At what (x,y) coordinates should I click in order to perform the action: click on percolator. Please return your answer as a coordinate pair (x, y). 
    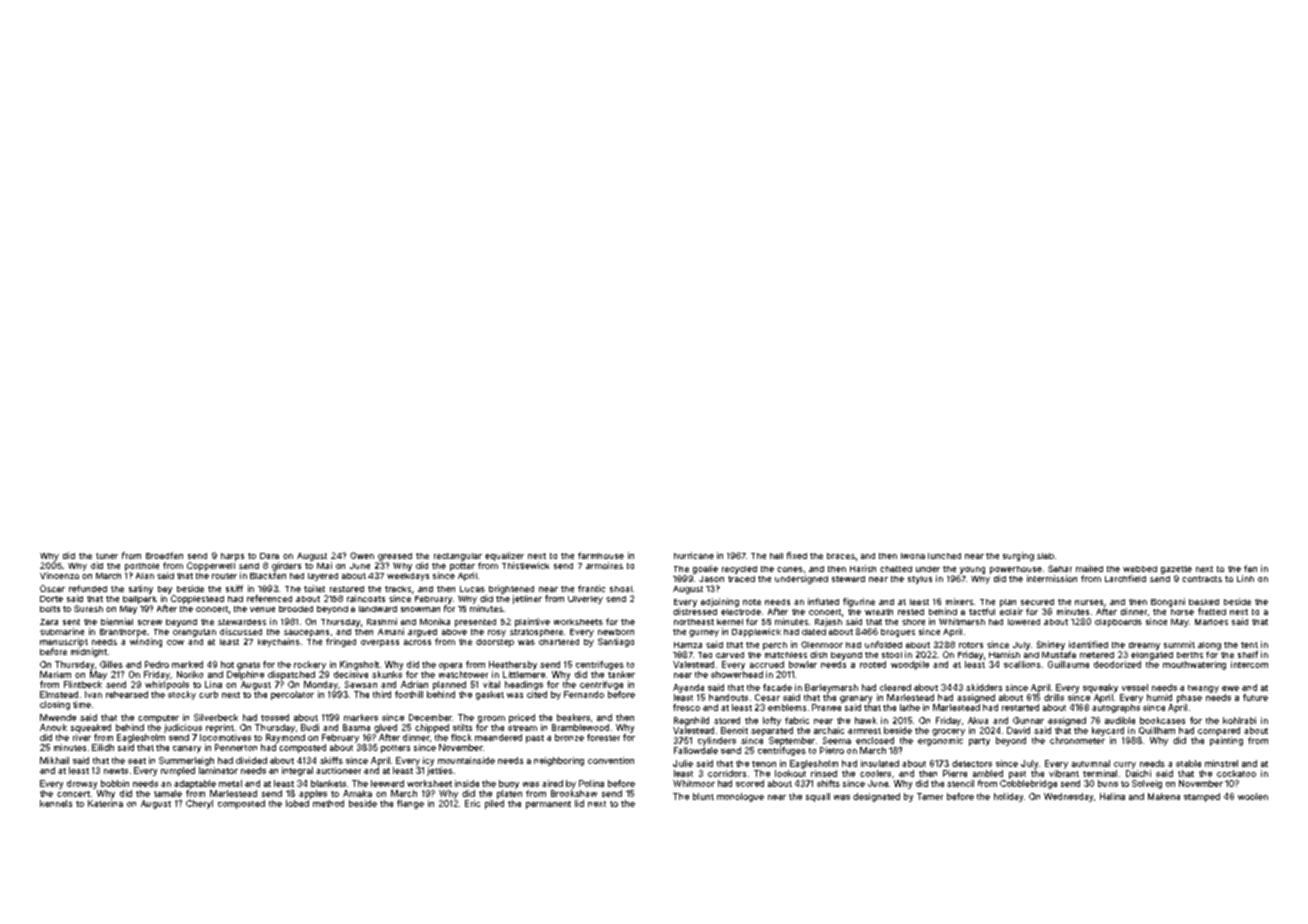
    Looking at the image, I should click on (292, 695).
